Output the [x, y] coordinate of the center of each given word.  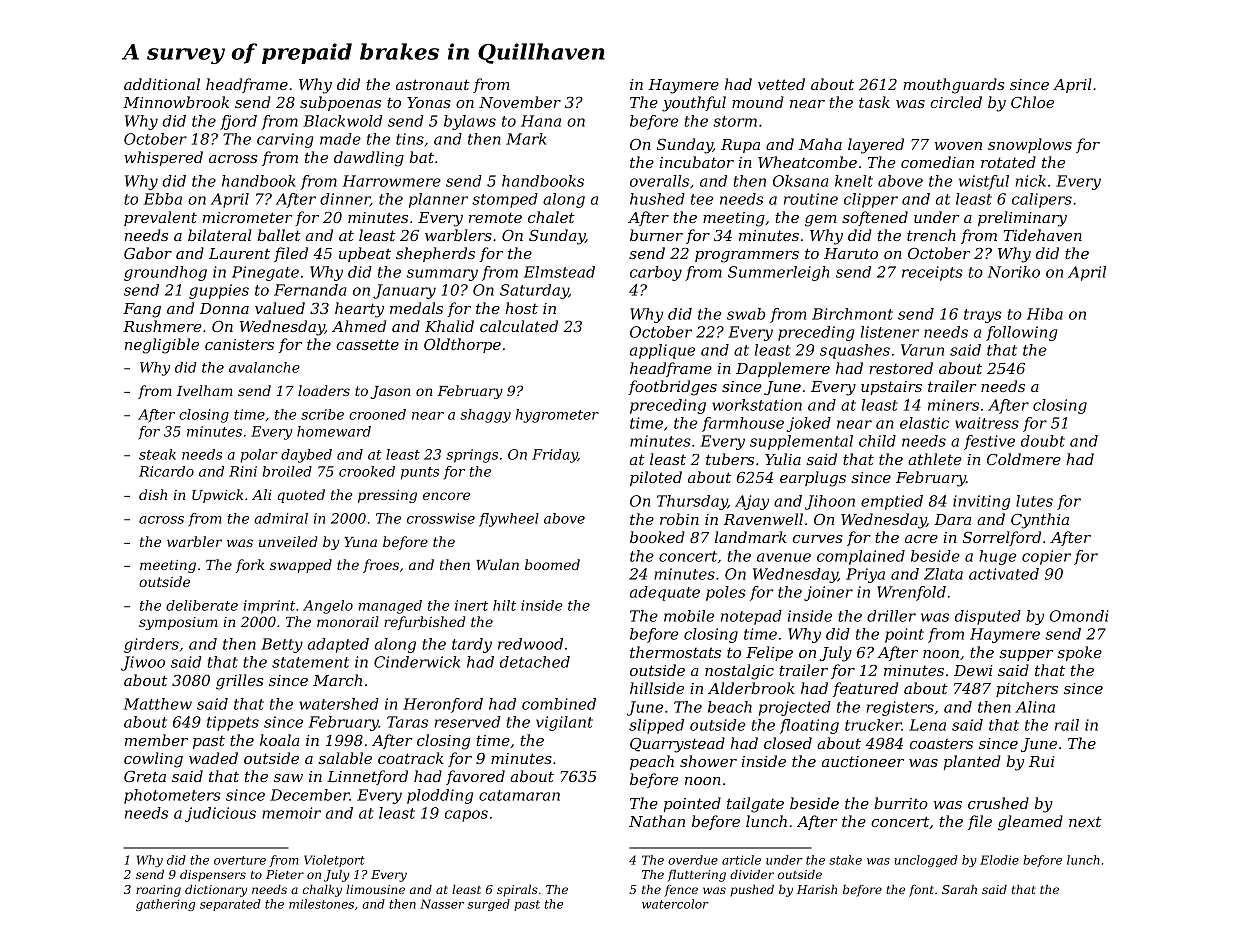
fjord [238, 122]
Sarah [959, 889]
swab [746, 314]
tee [702, 199]
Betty [282, 645]
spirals [517, 891]
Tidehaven [1043, 235]
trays [983, 316]
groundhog [165, 273]
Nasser [442, 904]
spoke [1079, 653]
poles [726, 593]
